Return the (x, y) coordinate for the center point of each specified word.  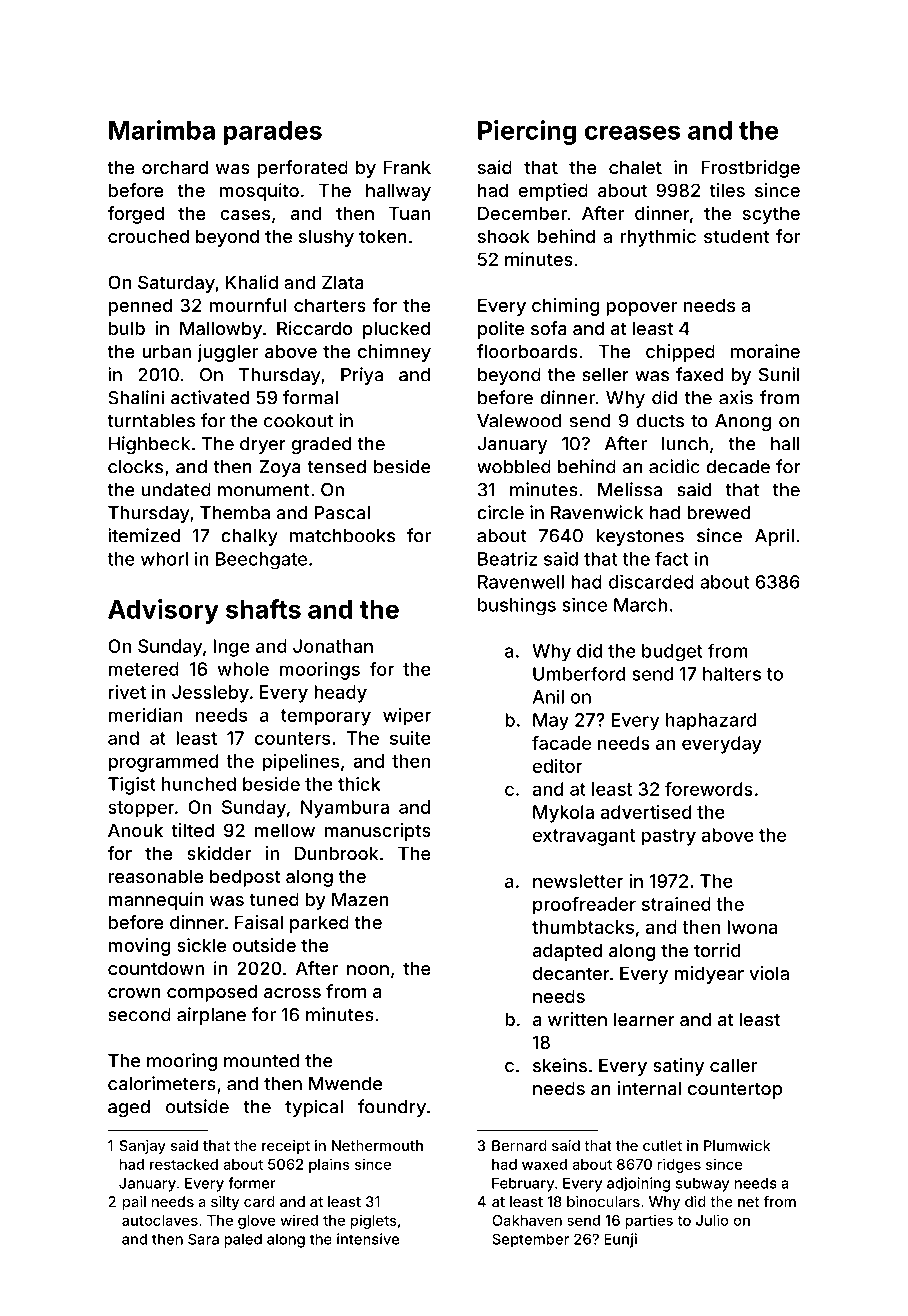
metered (144, 669)
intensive (368, 1239)
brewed (718, 513)
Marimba (162, 130)
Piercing (527, 132)
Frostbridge (750, 169)
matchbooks (342, 536)
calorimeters (162, 1083)
